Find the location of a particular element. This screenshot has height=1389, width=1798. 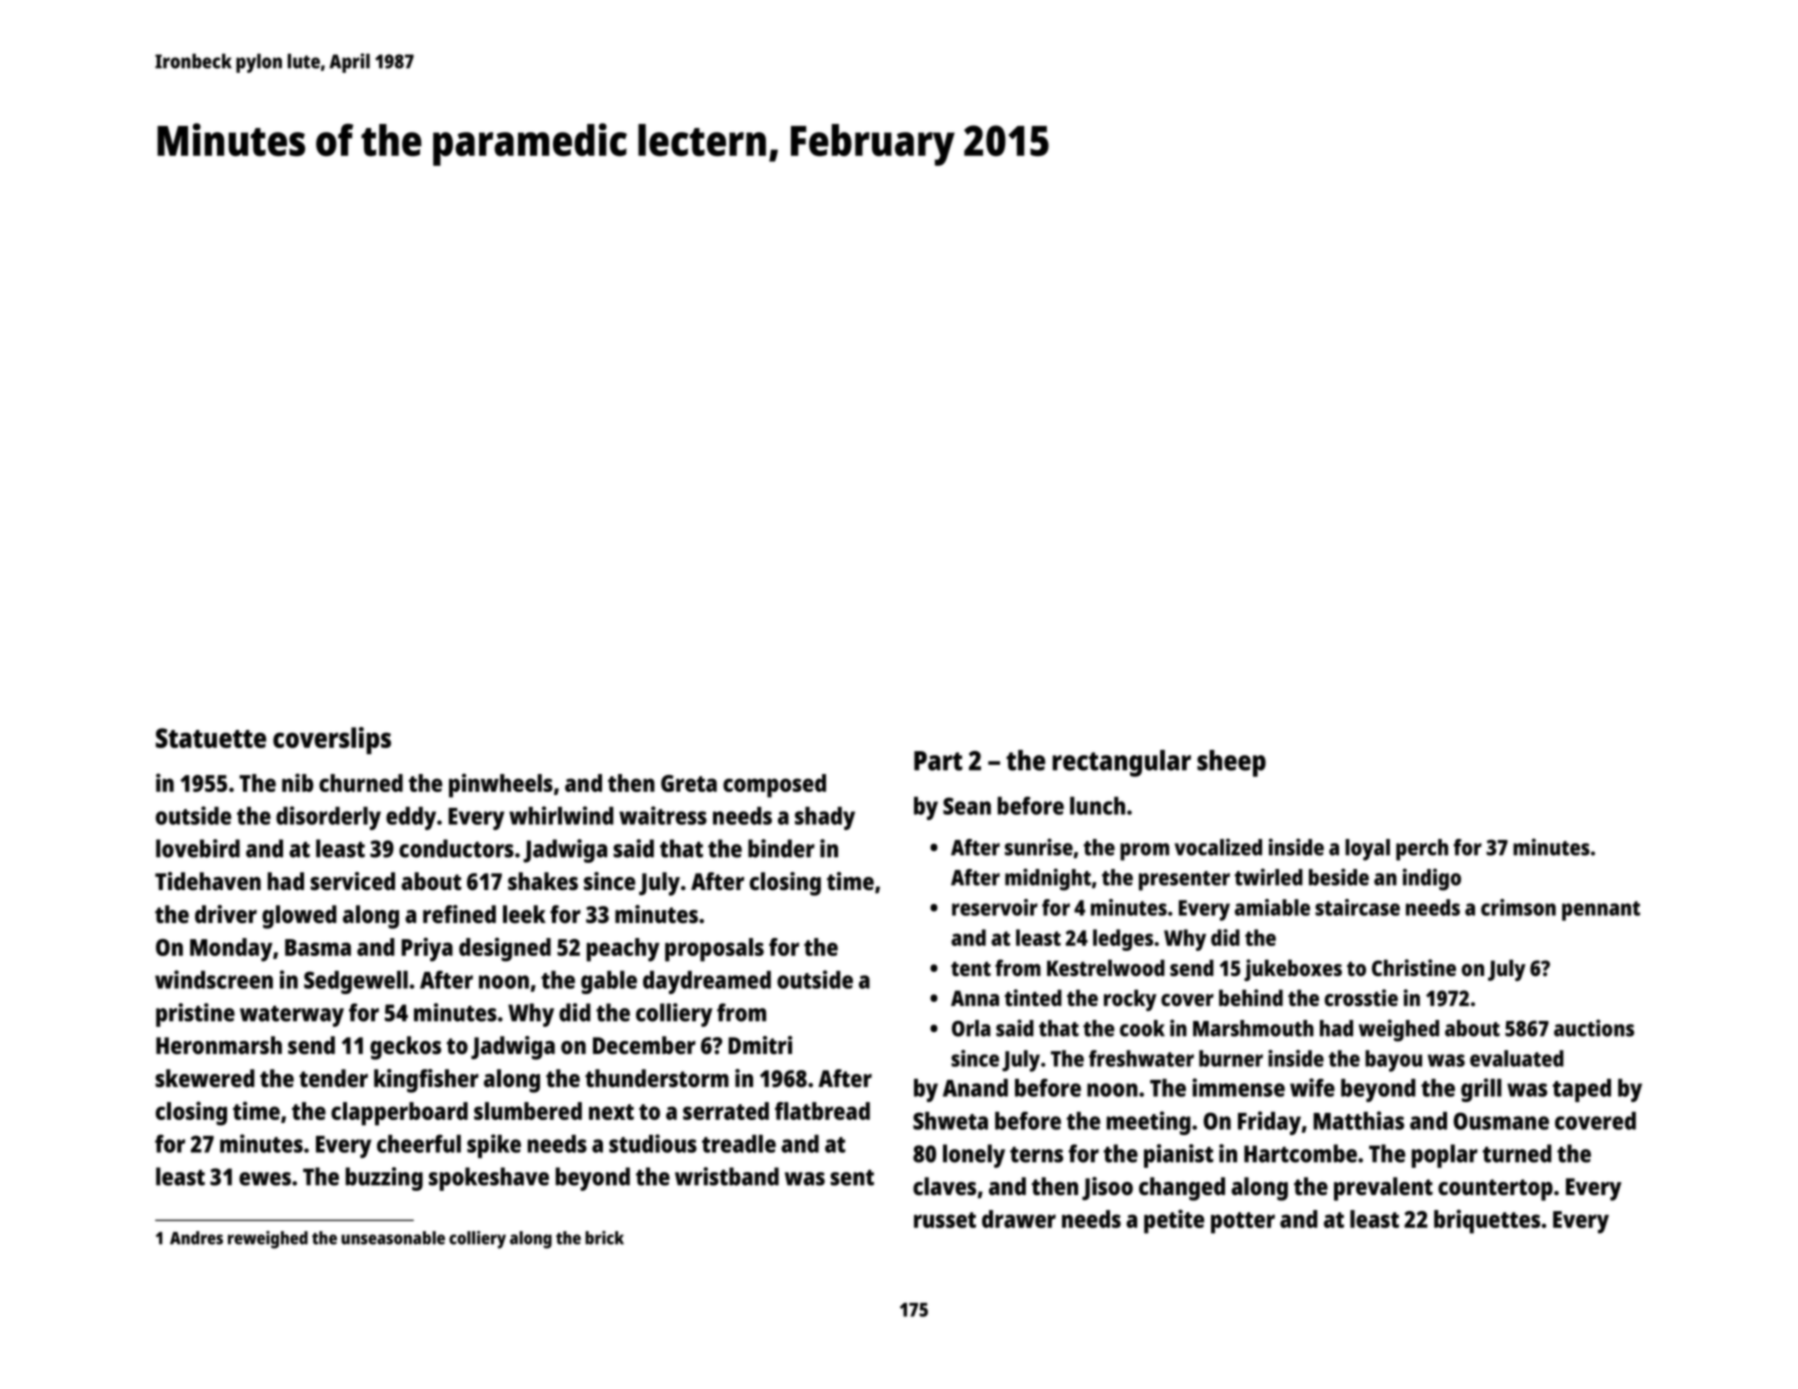

wristband is located at coordinates (727, 1176).
